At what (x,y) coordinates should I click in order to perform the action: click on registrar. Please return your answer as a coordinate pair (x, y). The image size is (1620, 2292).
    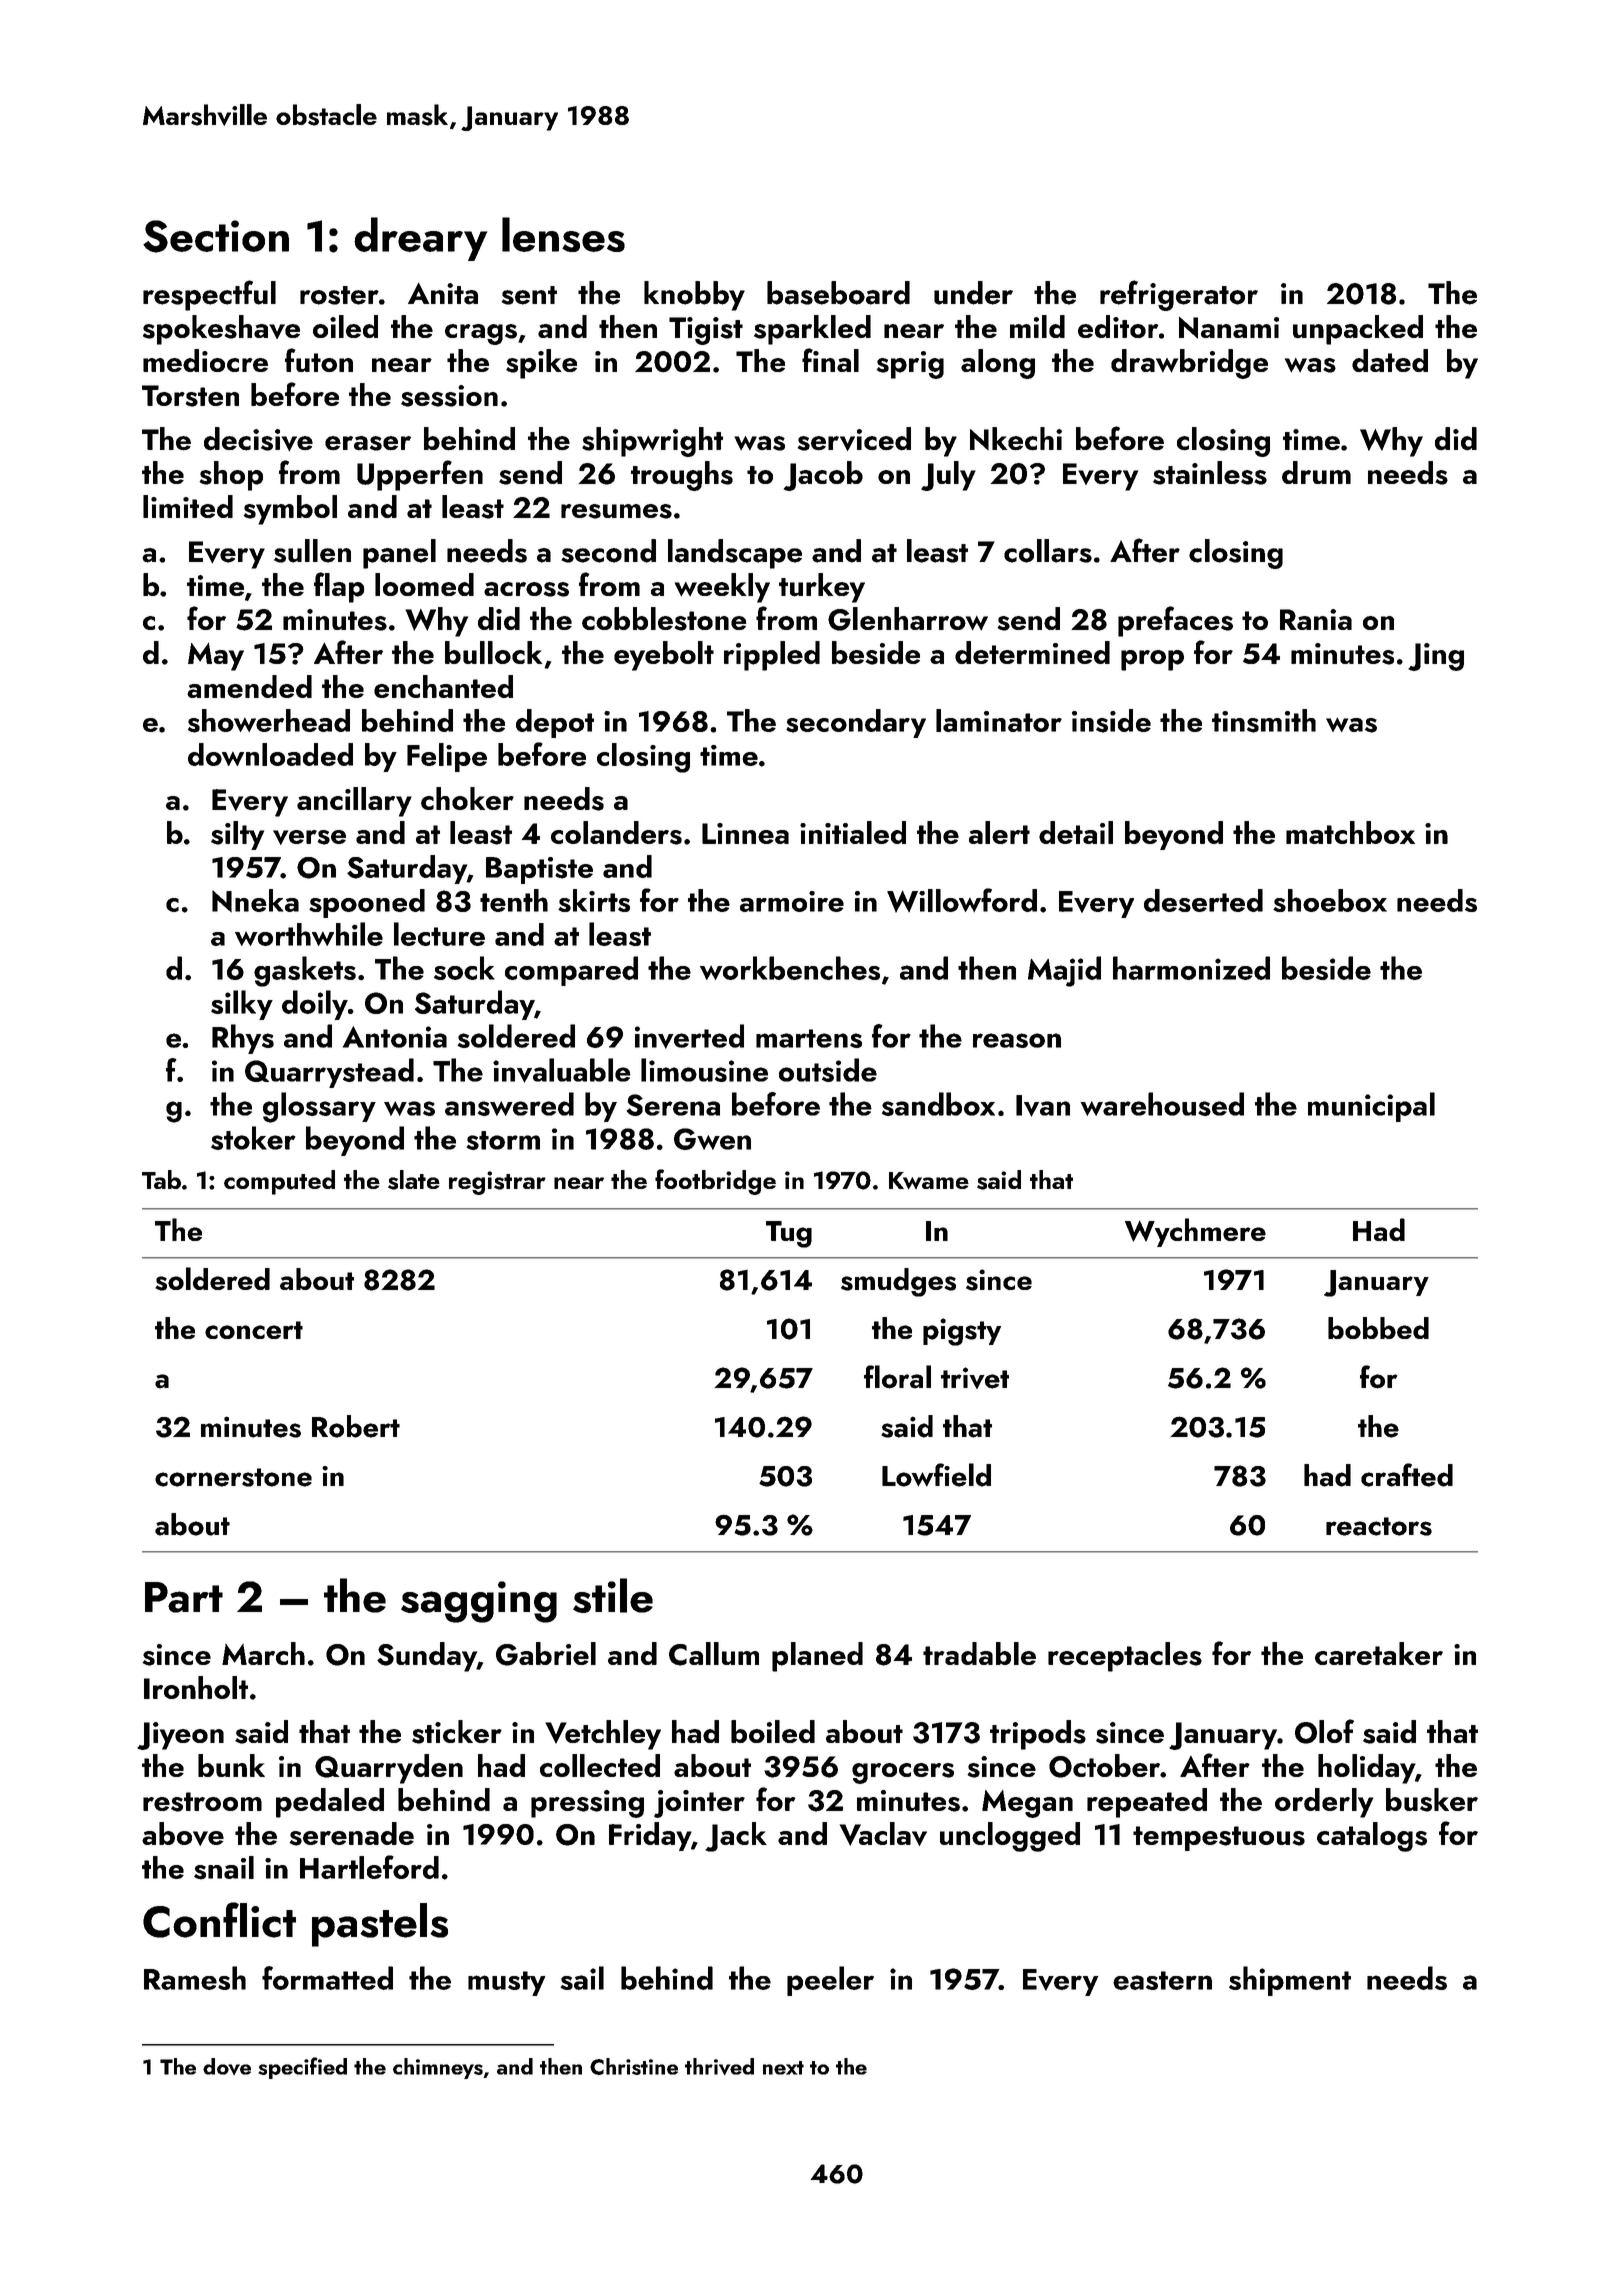
    Looking at the image, I should click on (497, 1183).
